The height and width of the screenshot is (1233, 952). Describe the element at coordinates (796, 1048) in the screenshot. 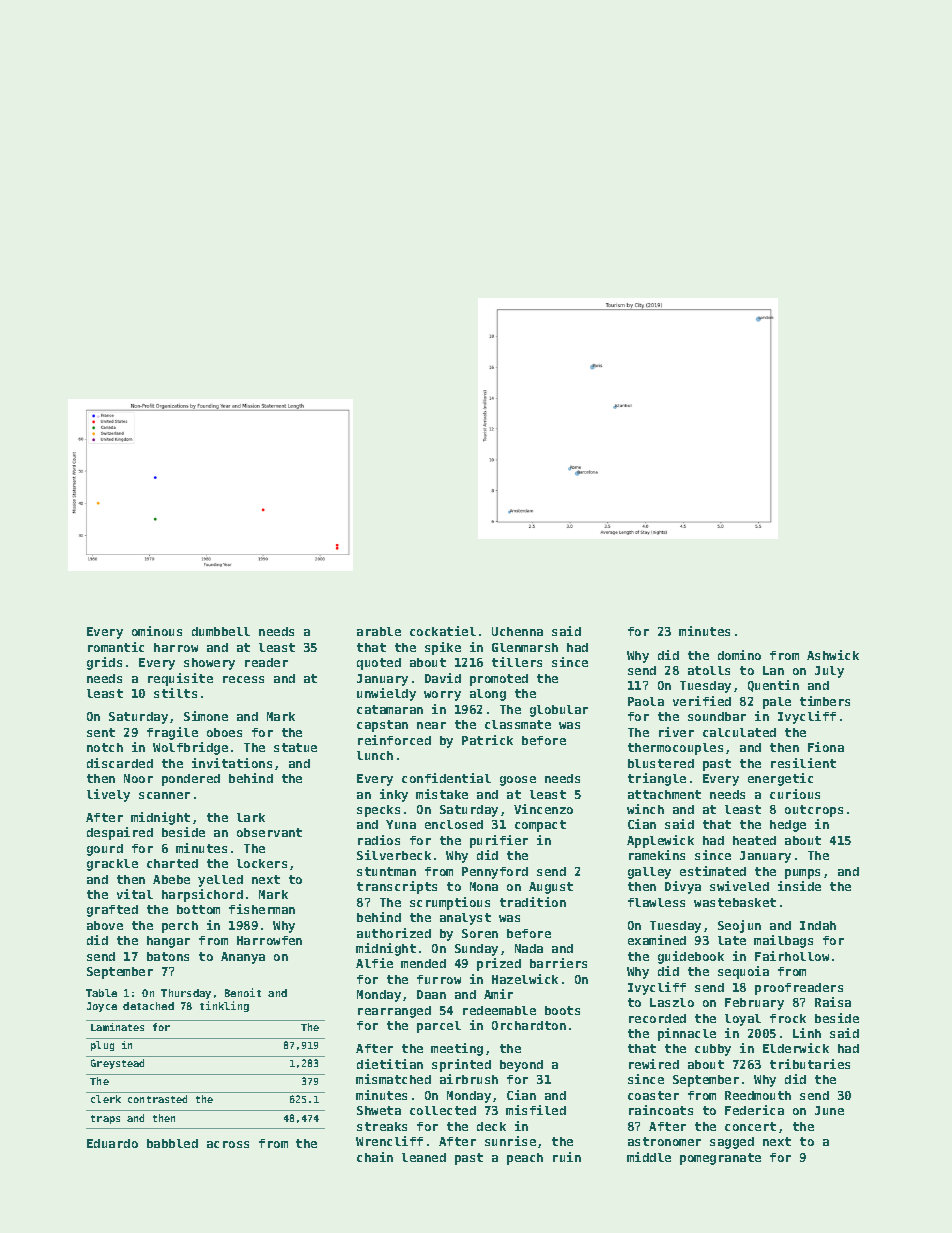

I see `Elderwick` at that location.
